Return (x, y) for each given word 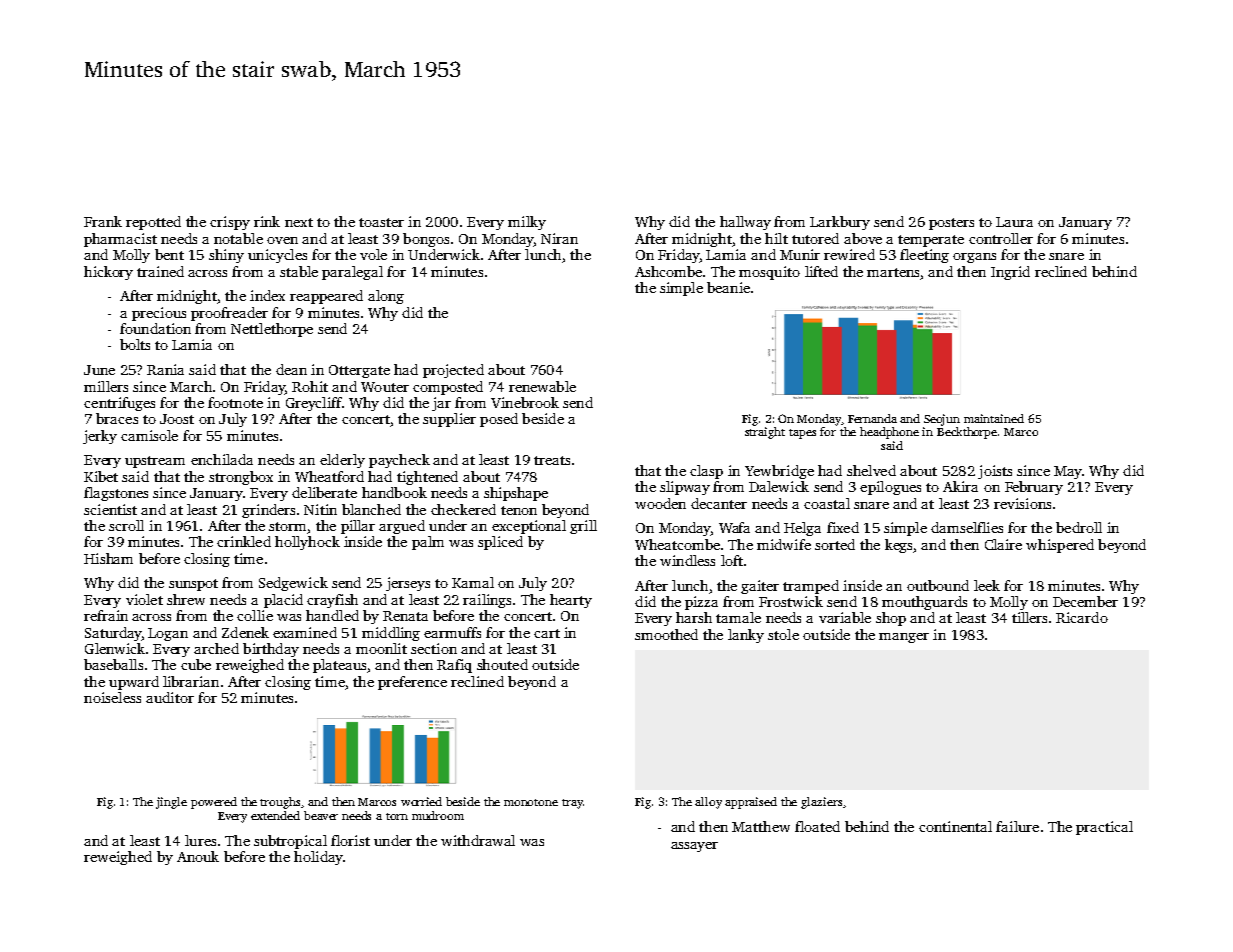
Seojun (942, 420)
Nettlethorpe (272, 330)
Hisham (108, 558)
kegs (898, 546)
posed (499, 420)
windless (687, 560)
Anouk (198, 856)
